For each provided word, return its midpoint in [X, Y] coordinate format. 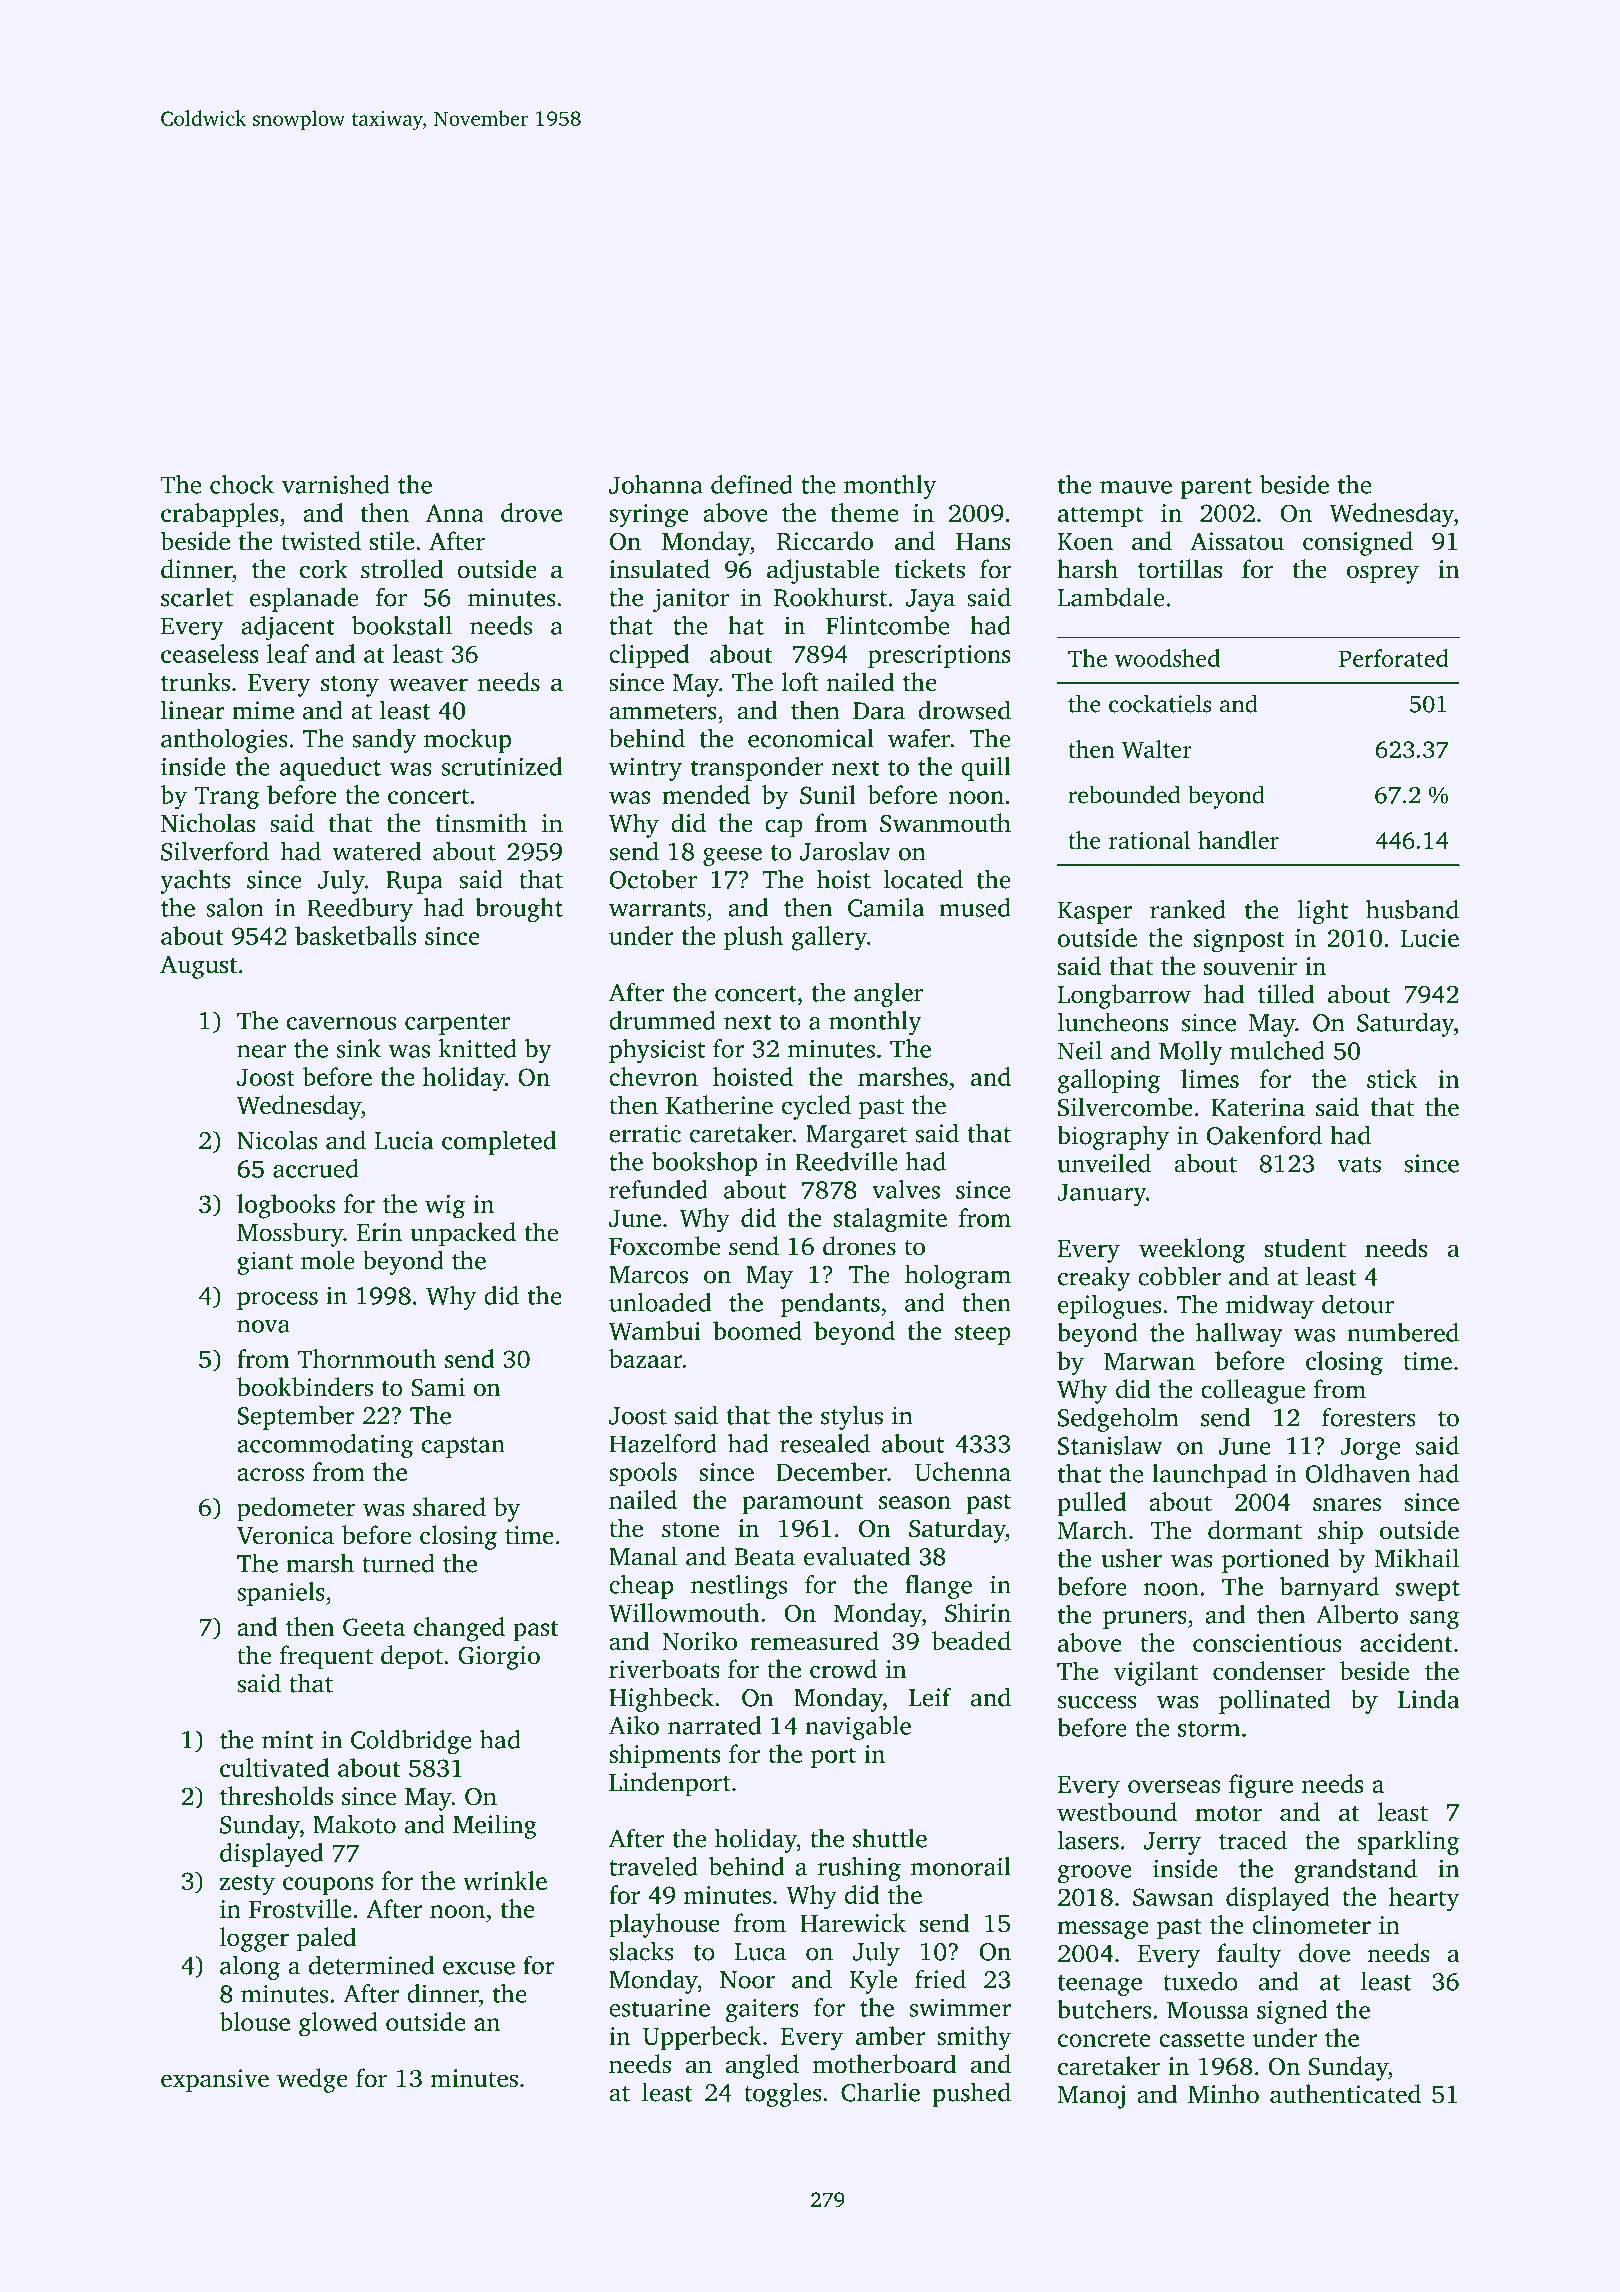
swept [1428, 1590]
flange [938, 1587]
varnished [336, 484]
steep [983, 1334]
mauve [1136, 487]
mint [288, 1739]
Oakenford [1264, 1135]
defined [752, 484]
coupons [328, 1886]
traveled [653, 1866]
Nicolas [277, 1140]
